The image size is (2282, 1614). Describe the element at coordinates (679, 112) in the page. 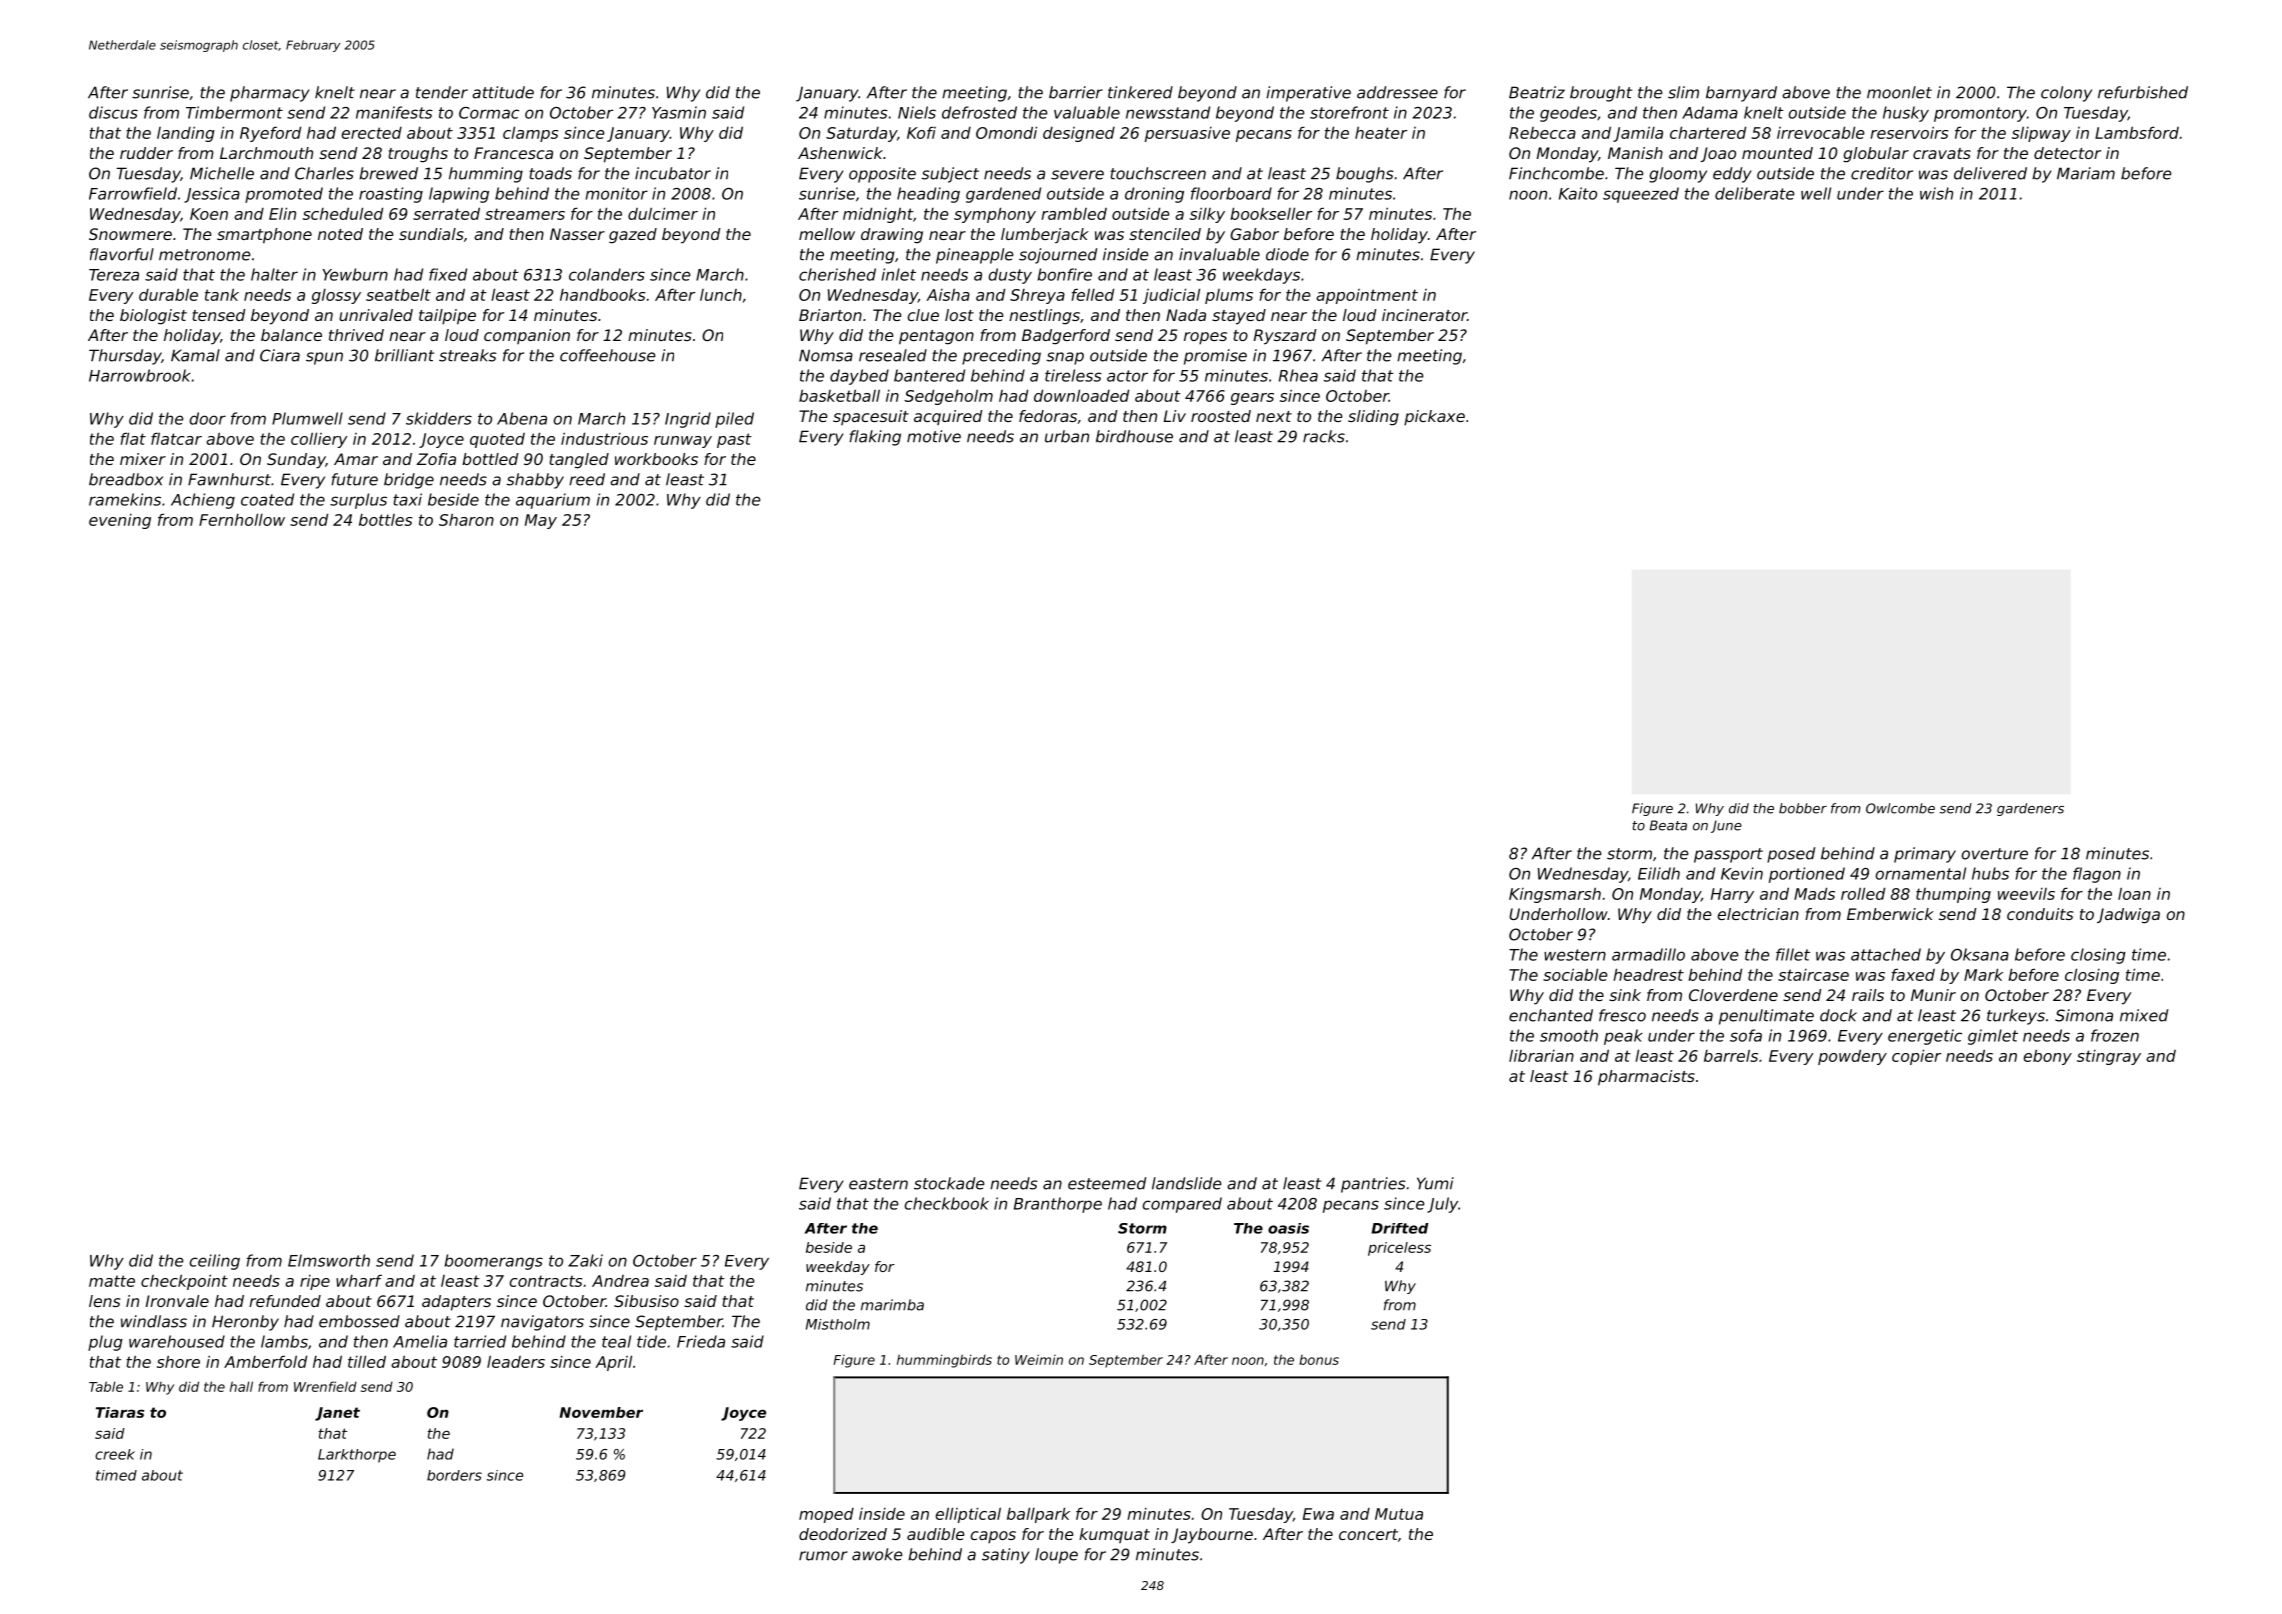

I see `Yasmin` at that location.
